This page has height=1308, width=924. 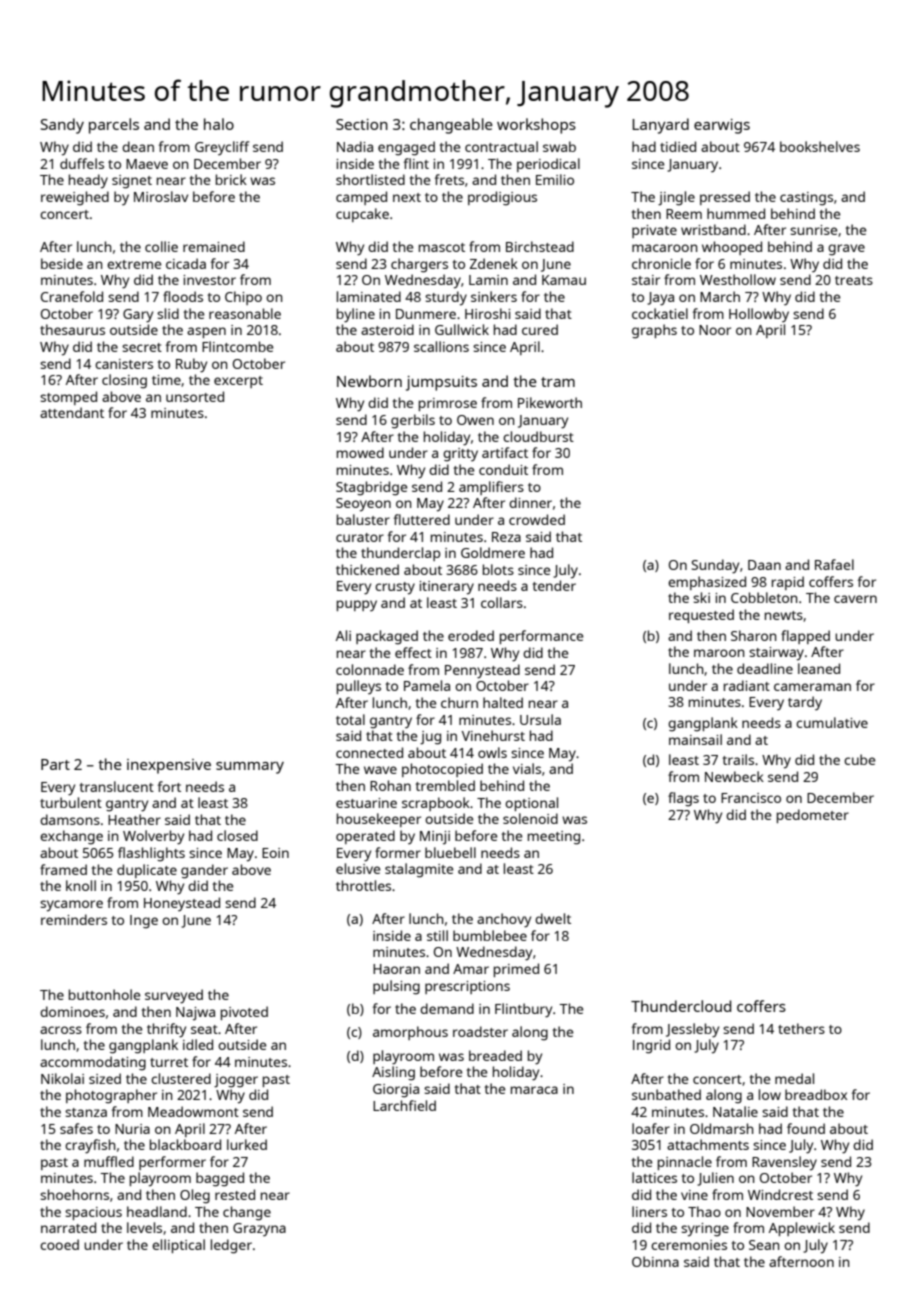 I want to click on heady, so click(x=88, y=181).
